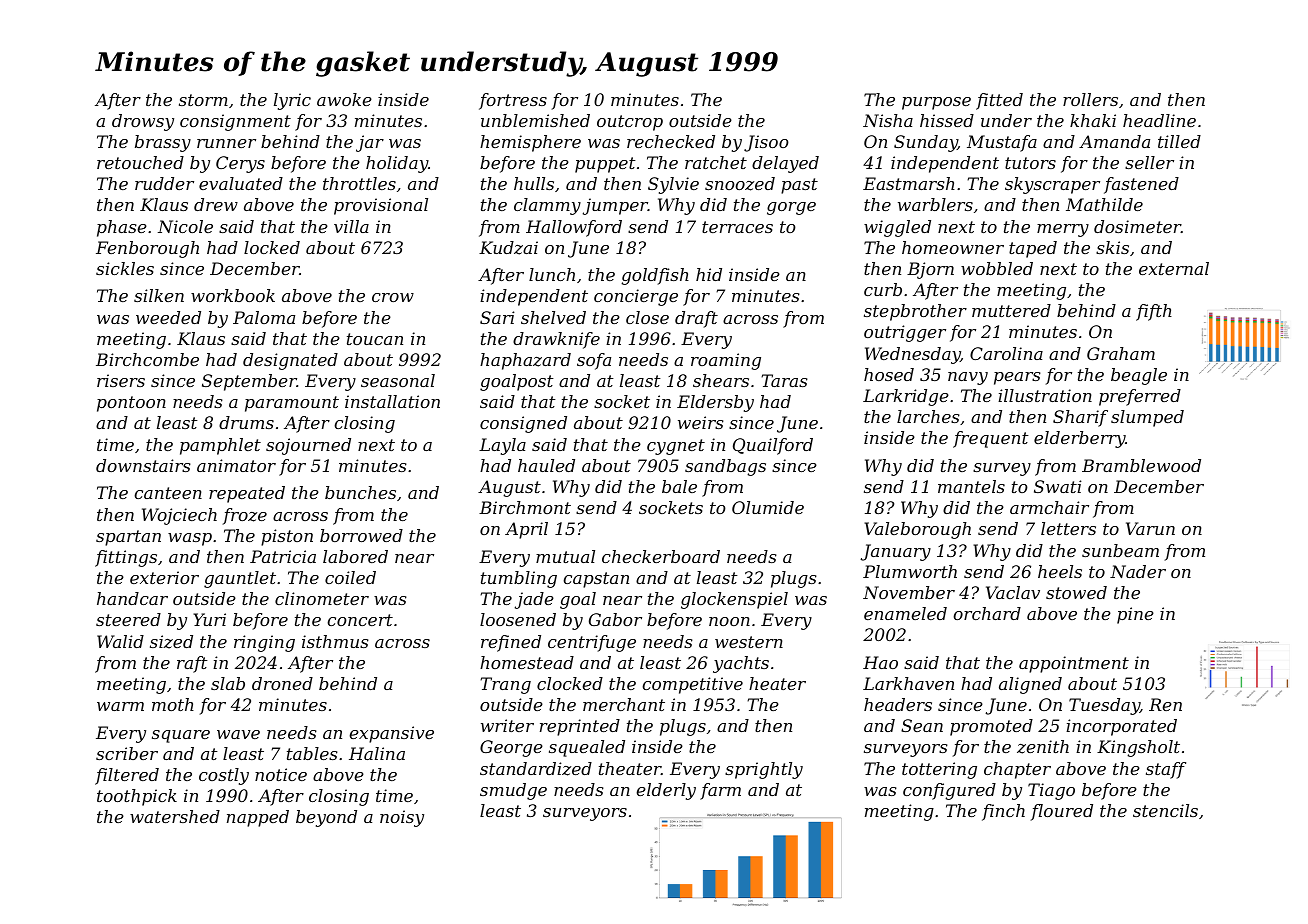 The height and width of the document is (924, 1308). Describe the element at coordinates (534, 600) in the document. I see `jade` at that location.
